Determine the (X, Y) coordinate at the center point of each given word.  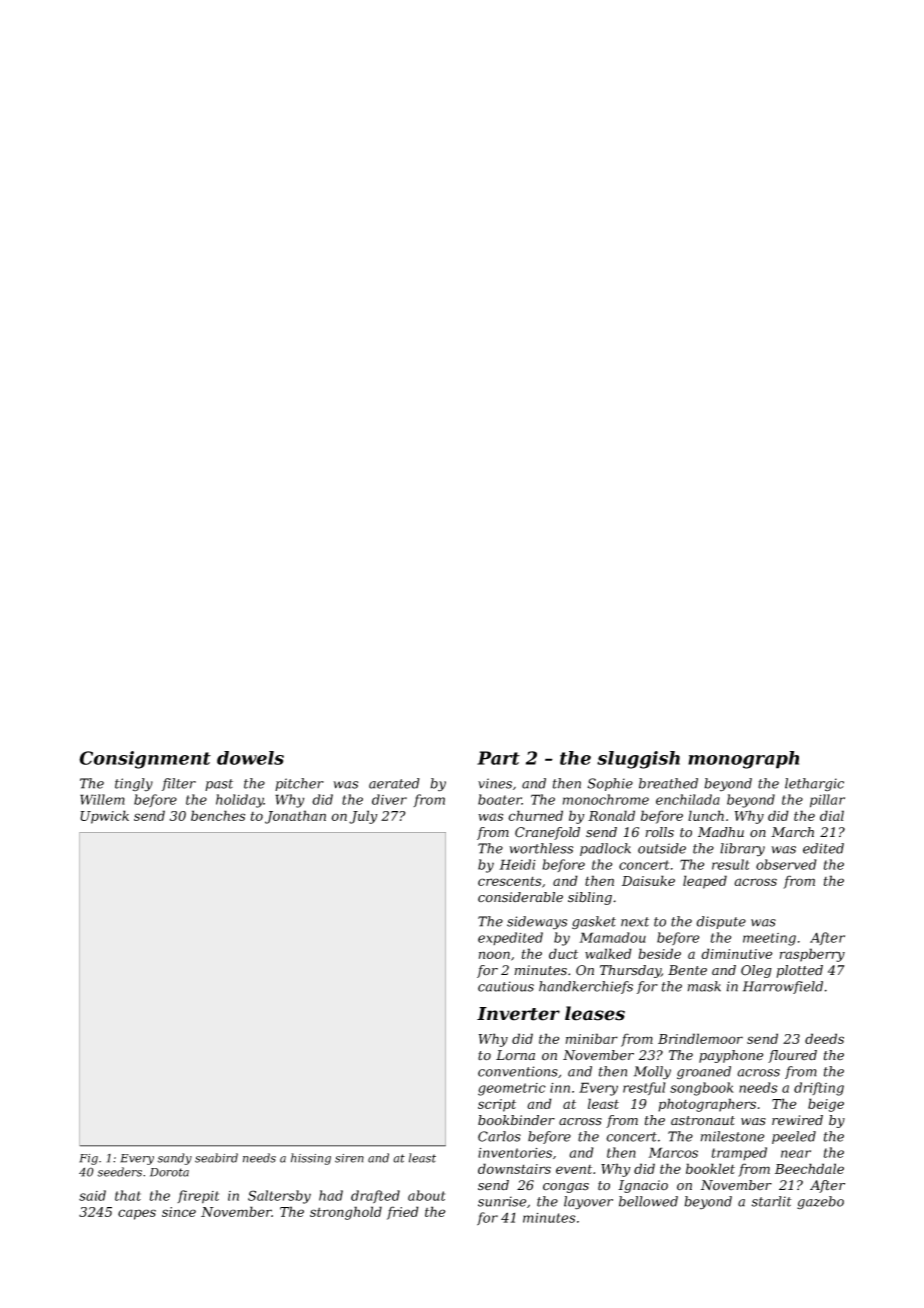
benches (218, 815)
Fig (88, 1159)
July (363, 817)
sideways (537, 923)
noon (494, 955)
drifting (819, 1089)
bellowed (648, 1201)
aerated (394, 783)
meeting (769, 939)
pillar (827, 801)
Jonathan (295, 817)
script (497, 1105)
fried (403, 1213)
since (179, 1212)
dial (832, 815)
